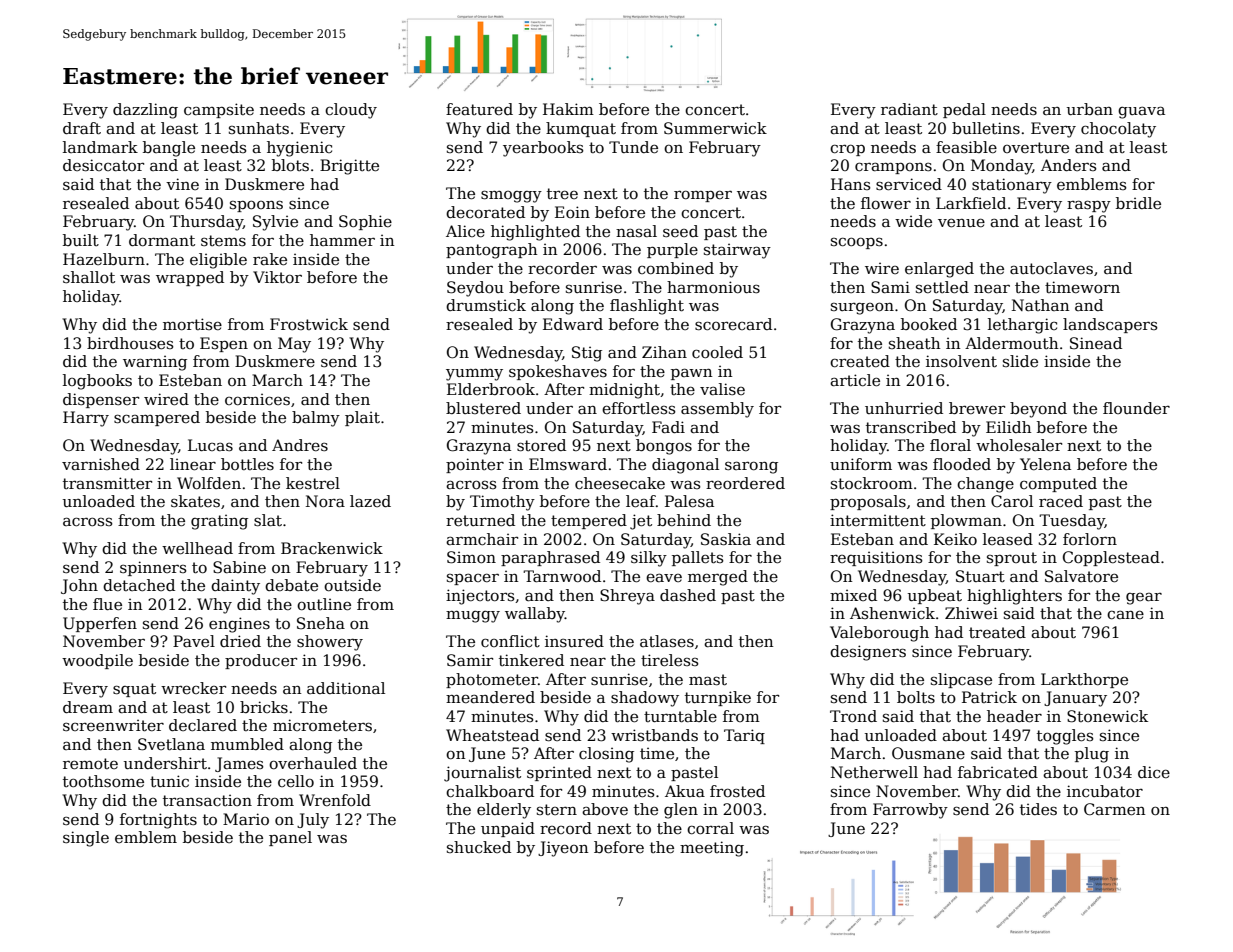 This document has height=952, width=1233. What do you see at coordinates (562, 576) in the document?
I see `Tarnwood` at bounding box center [562, 576].
